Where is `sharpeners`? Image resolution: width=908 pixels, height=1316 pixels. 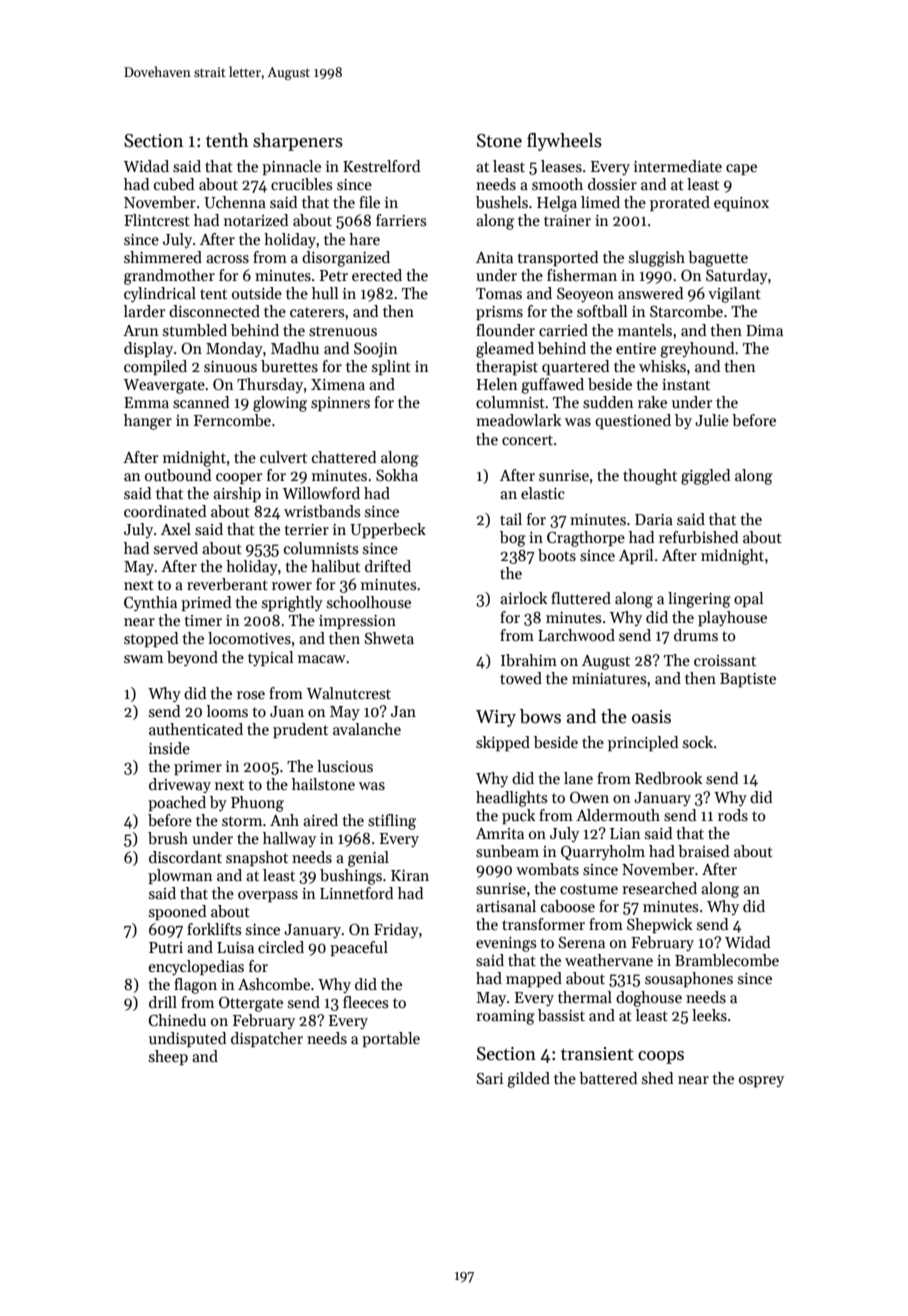 sharpeners is located at coordinates (298, 142).
